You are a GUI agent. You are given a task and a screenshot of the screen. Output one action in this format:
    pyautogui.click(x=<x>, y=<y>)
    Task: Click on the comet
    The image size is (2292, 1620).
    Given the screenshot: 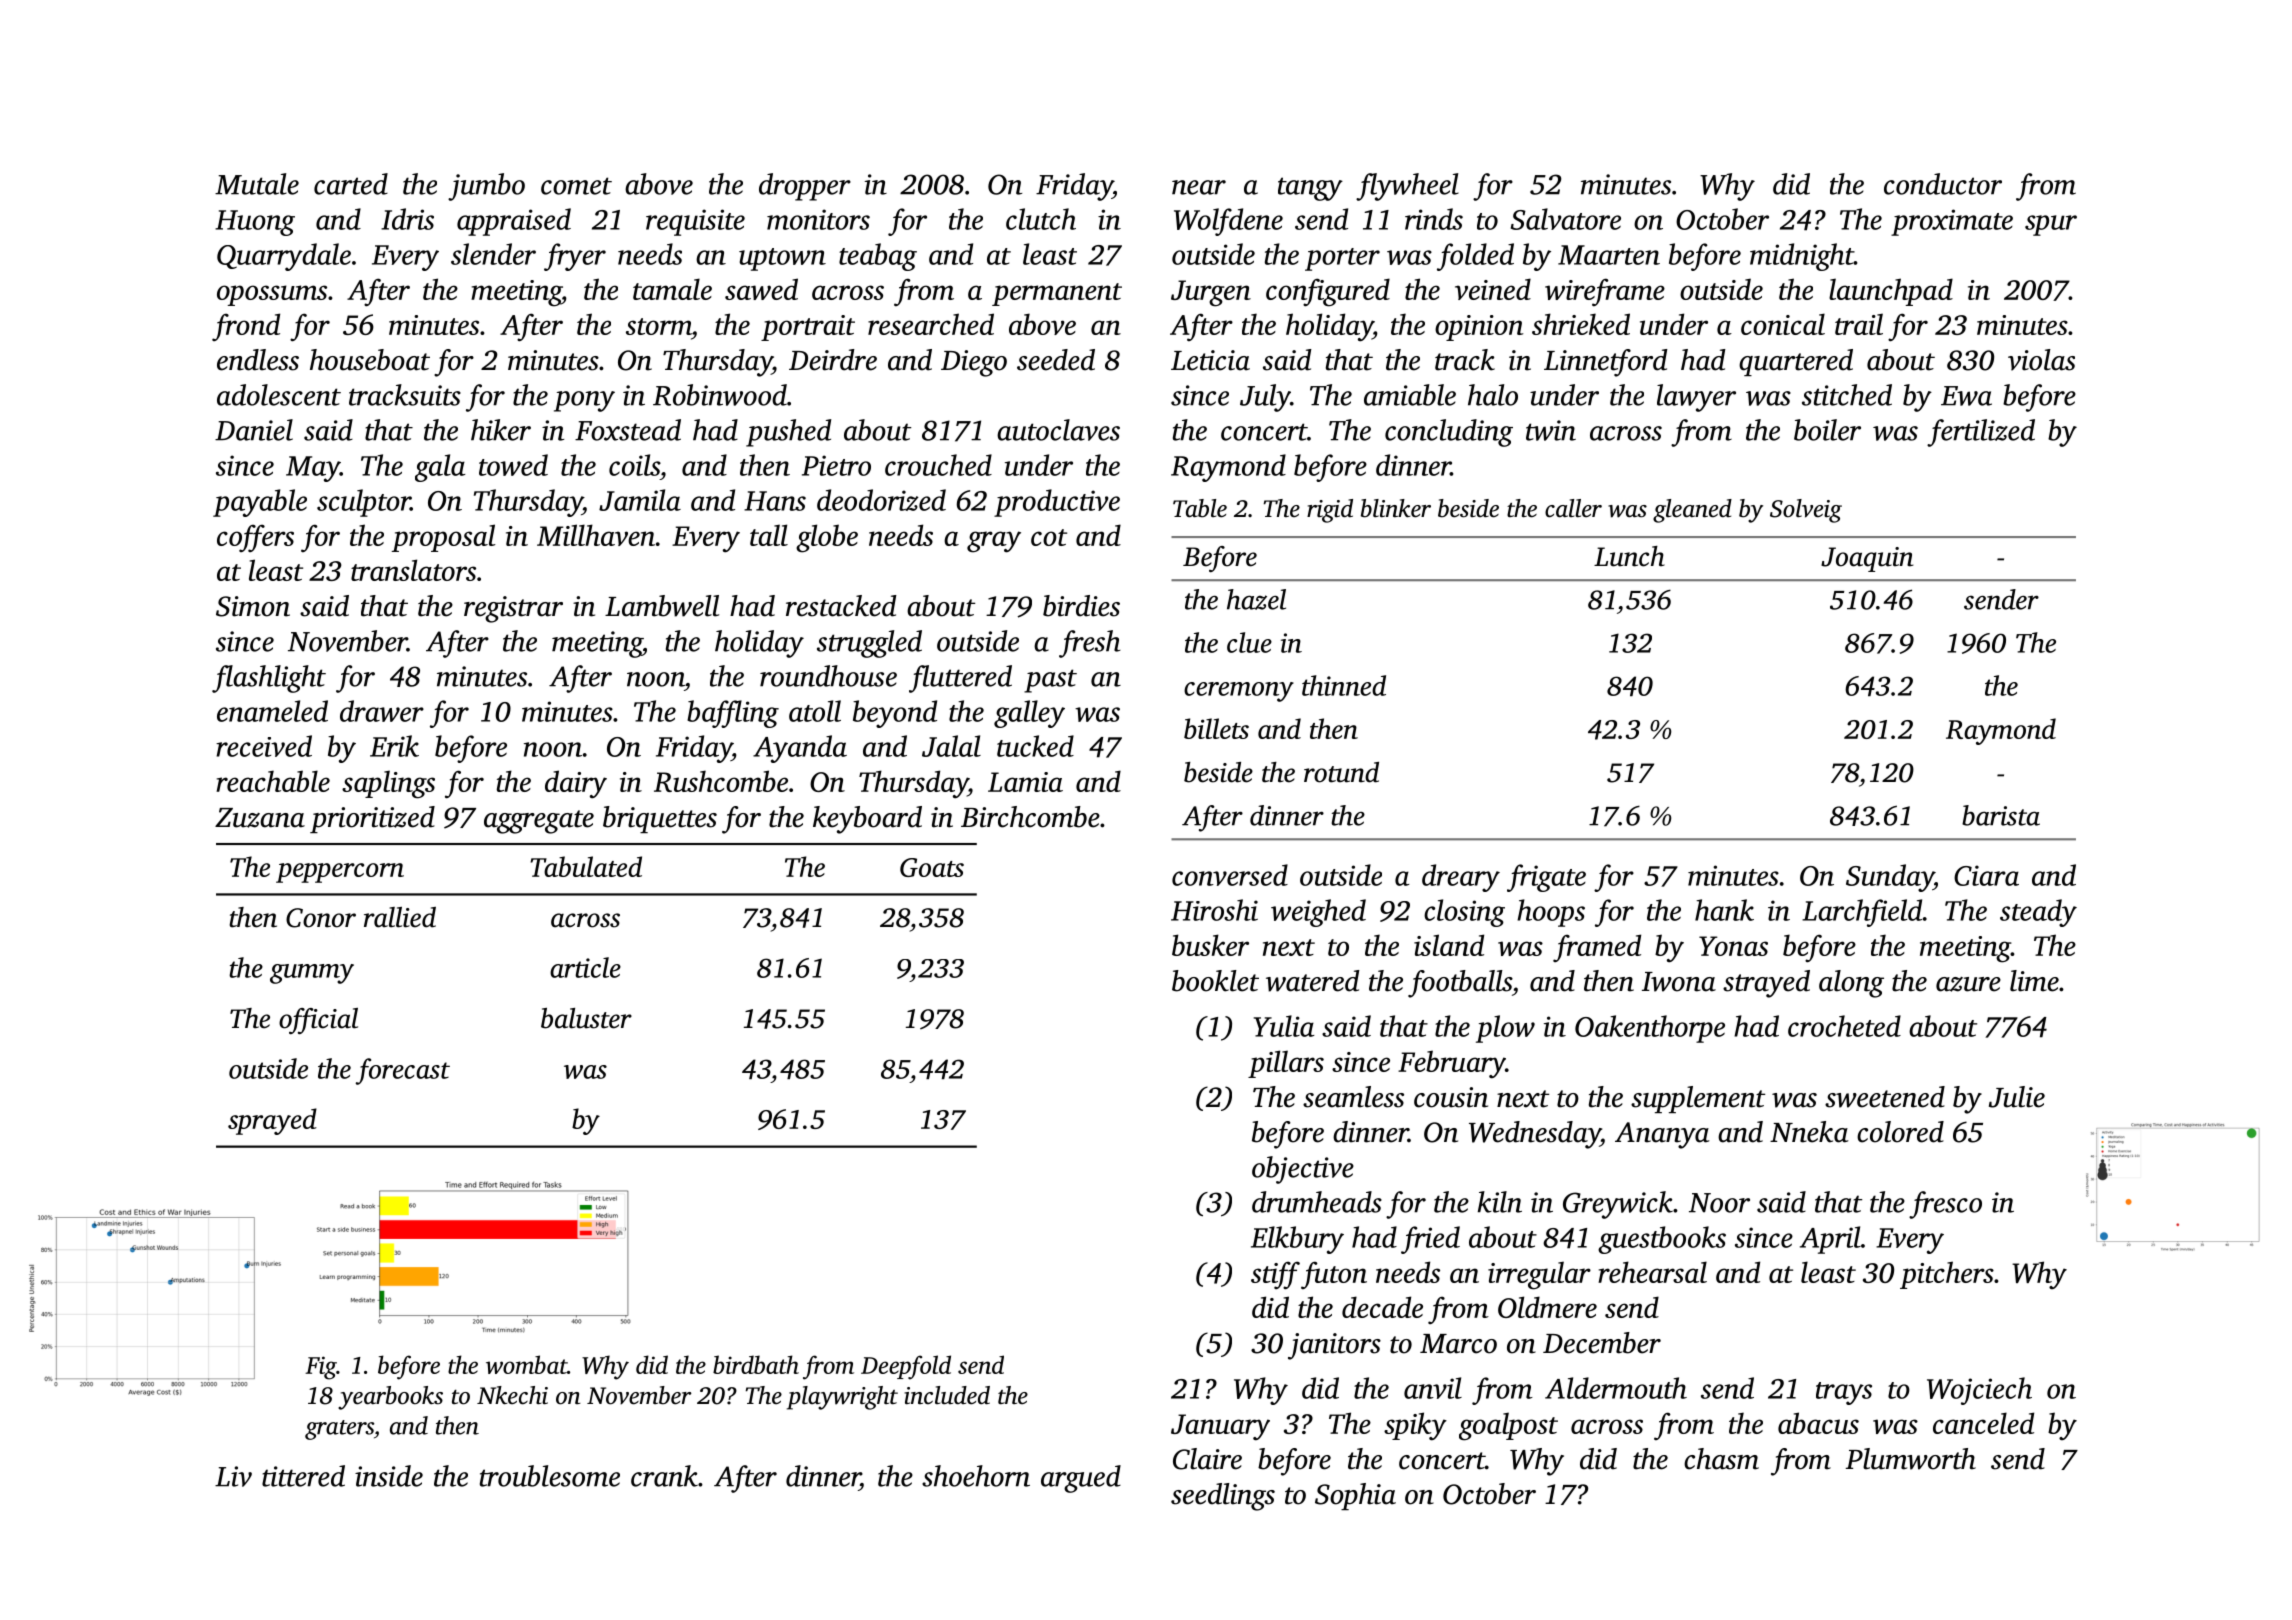 What is the action you would take?
    pyautogui.click(x=576, y=186)
